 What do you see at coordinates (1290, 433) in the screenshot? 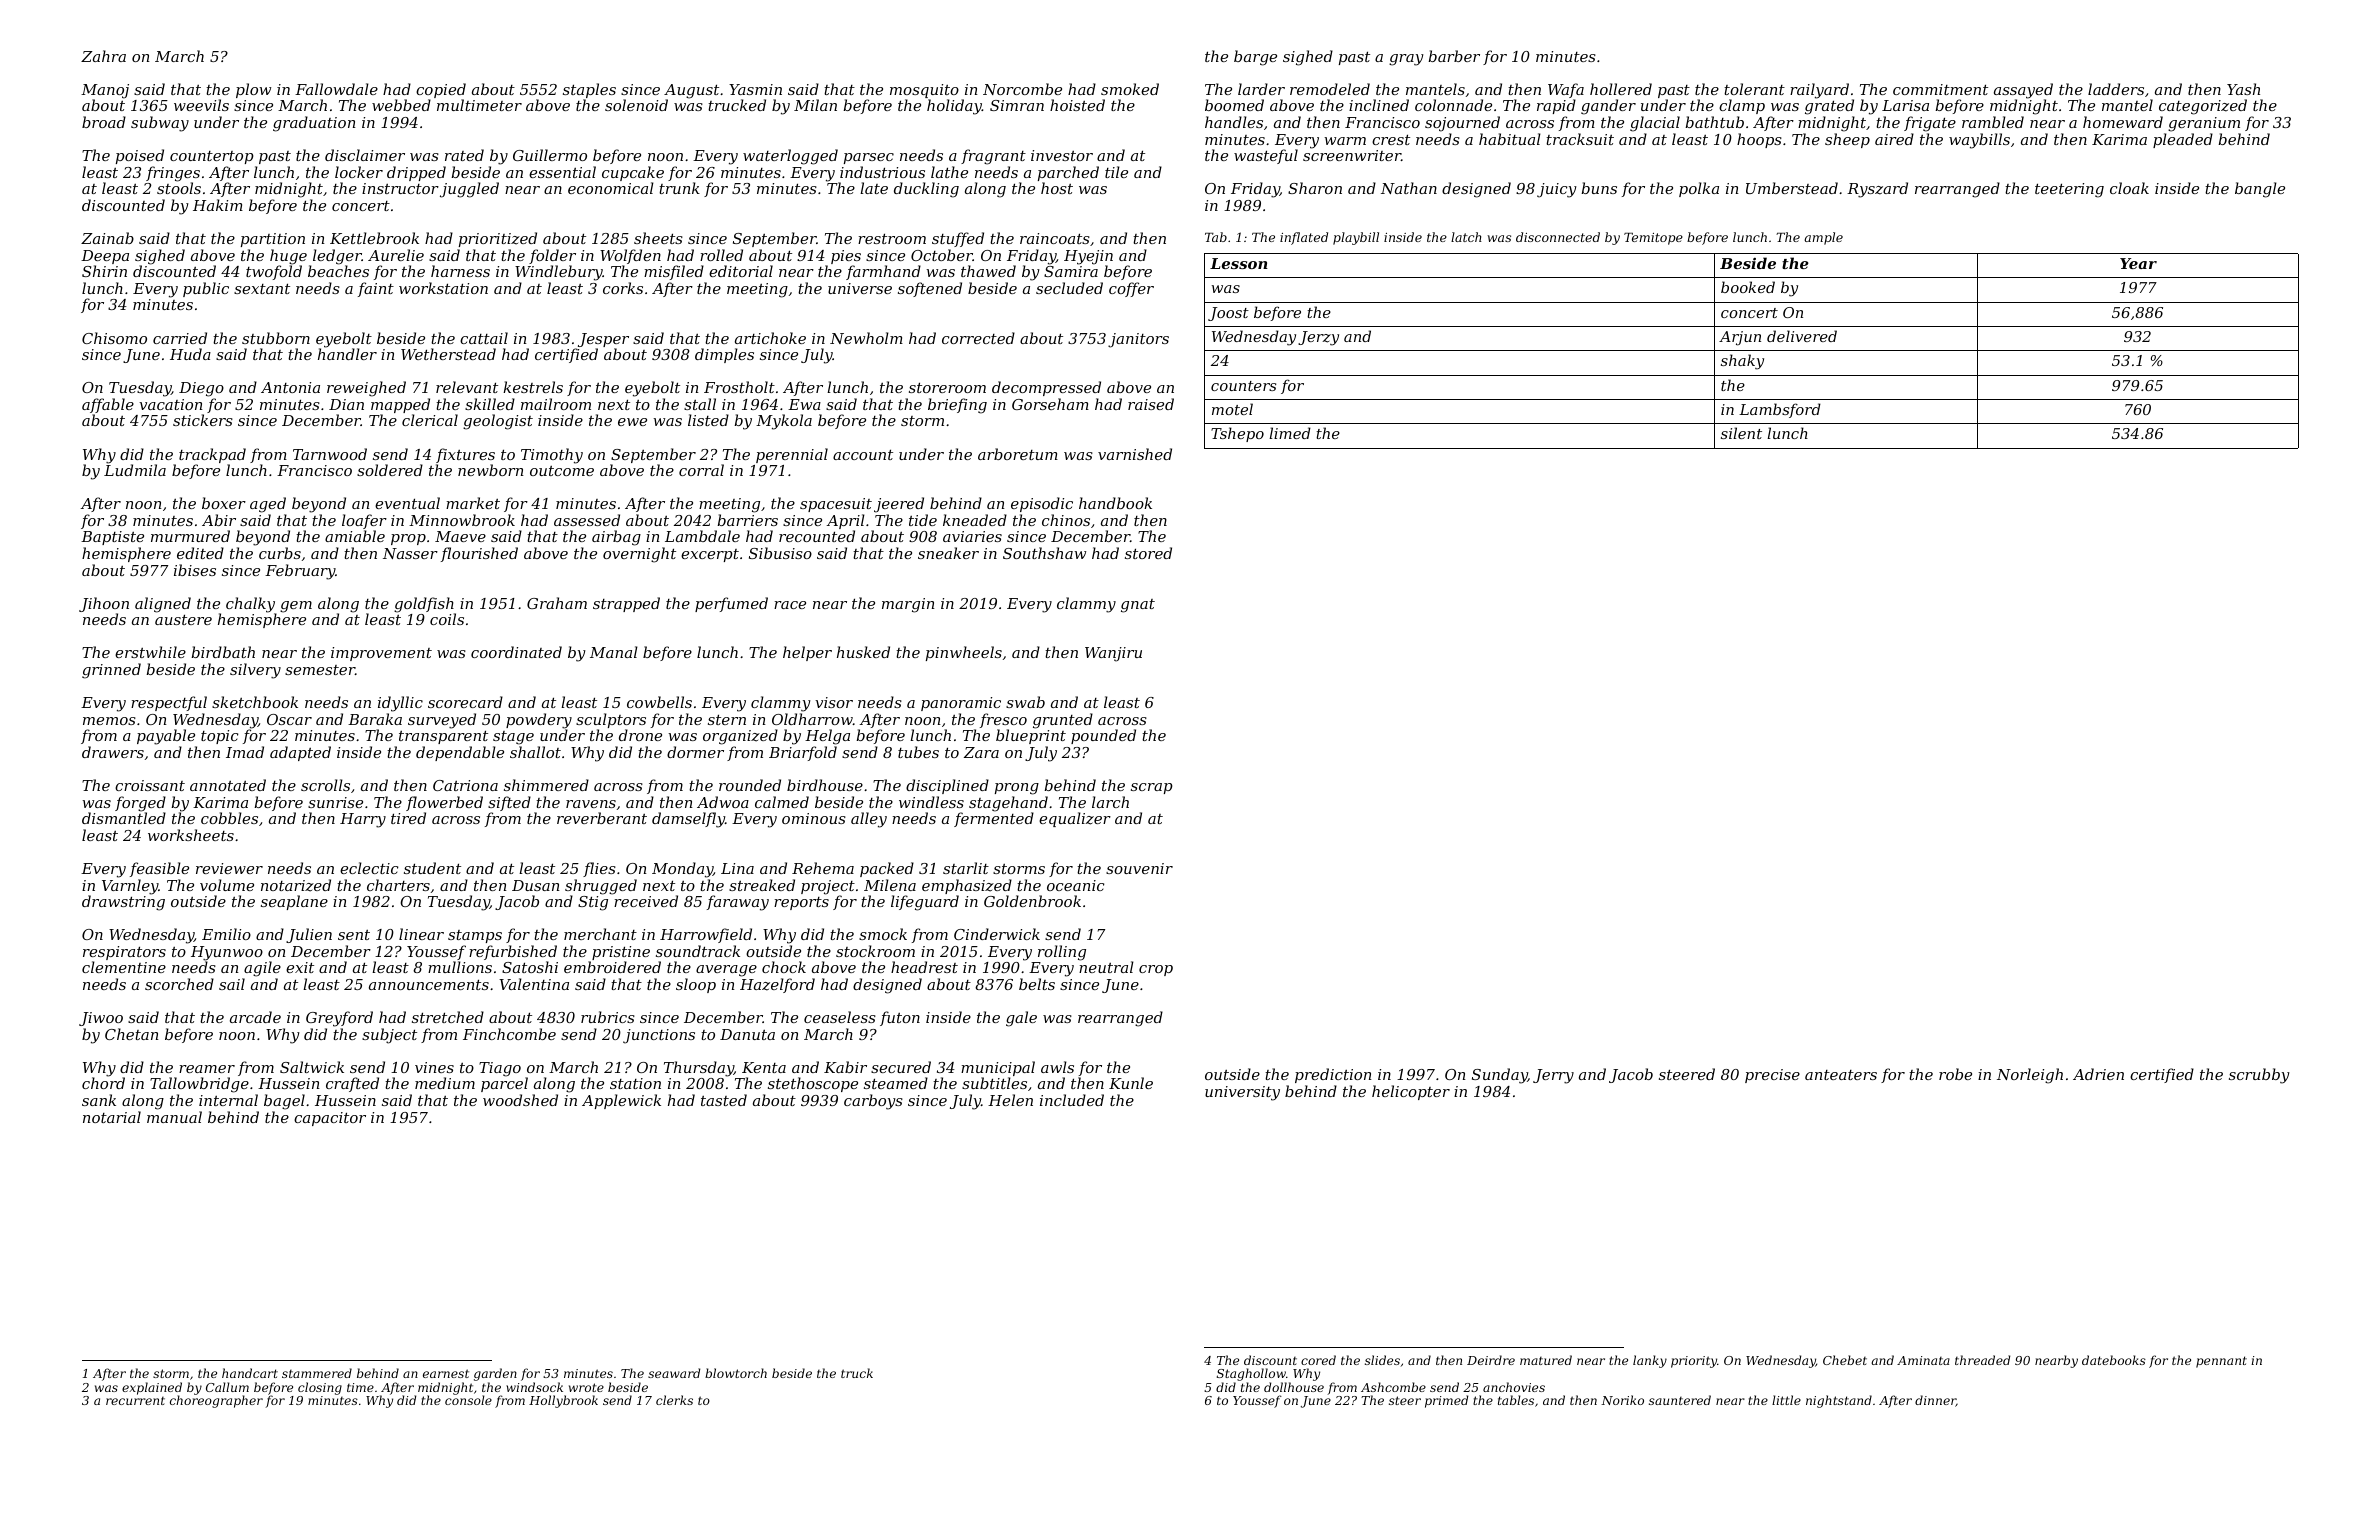
I see `limed` at bounding box center [1290, 433].
